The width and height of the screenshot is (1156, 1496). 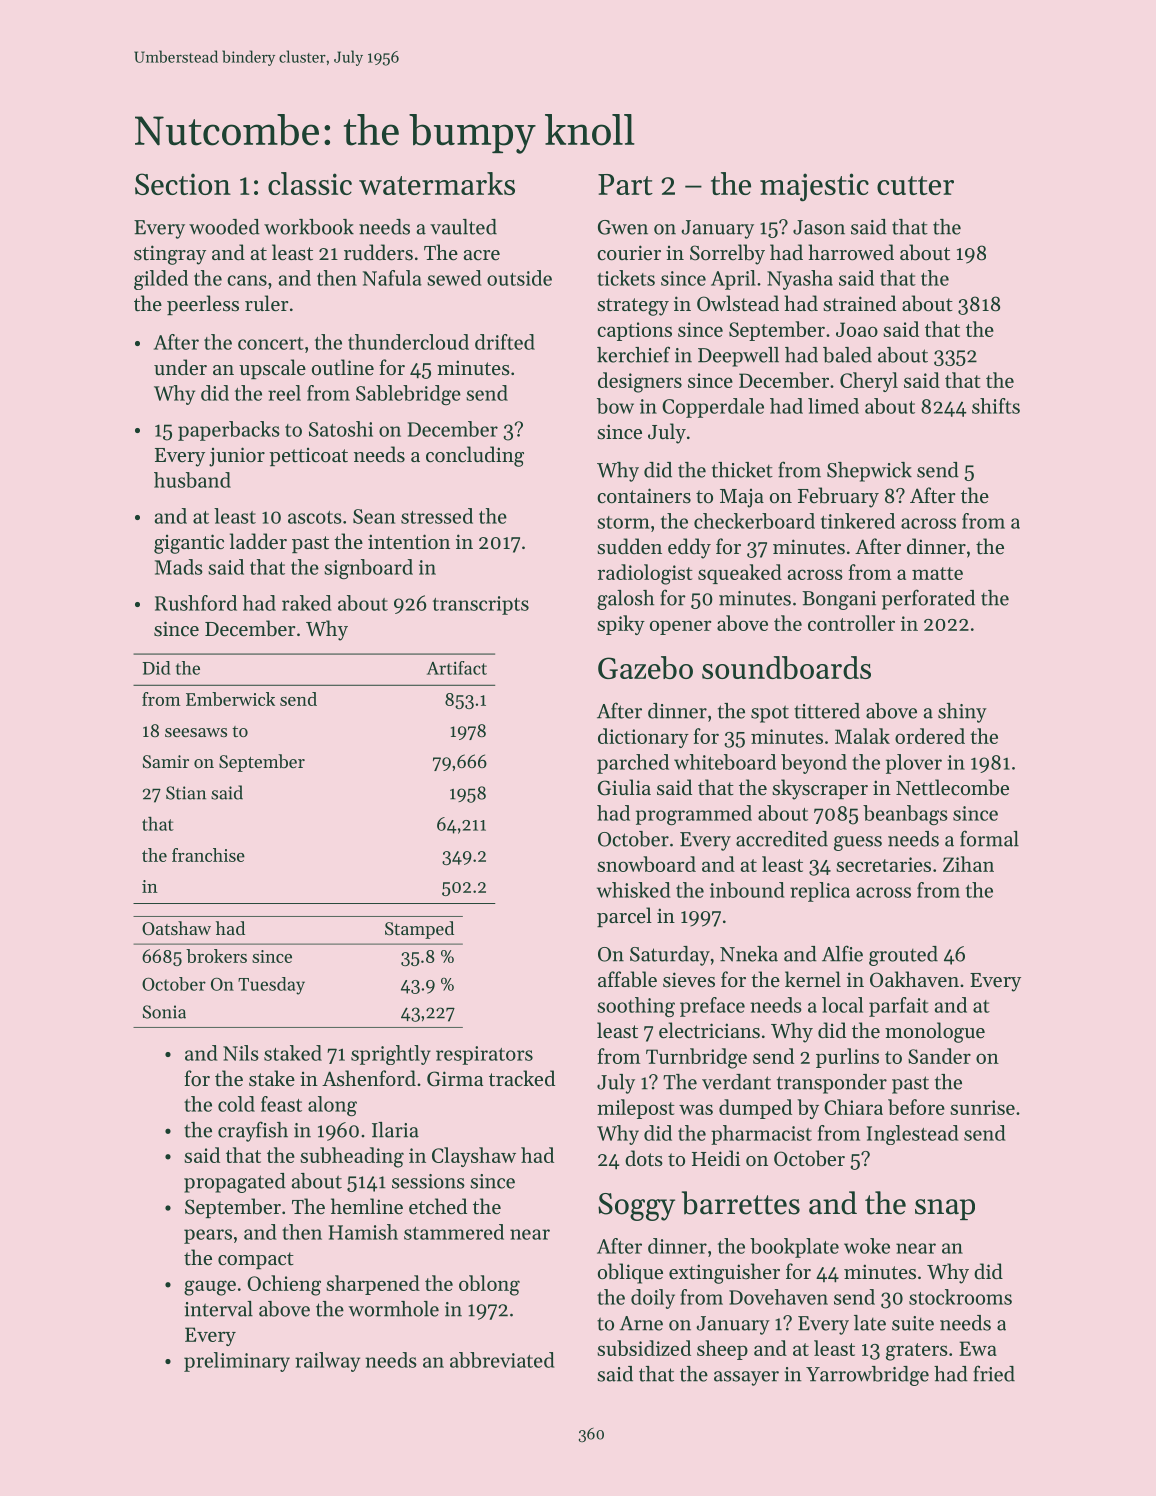 I want to click on Part, so click(x=625, y=184).
